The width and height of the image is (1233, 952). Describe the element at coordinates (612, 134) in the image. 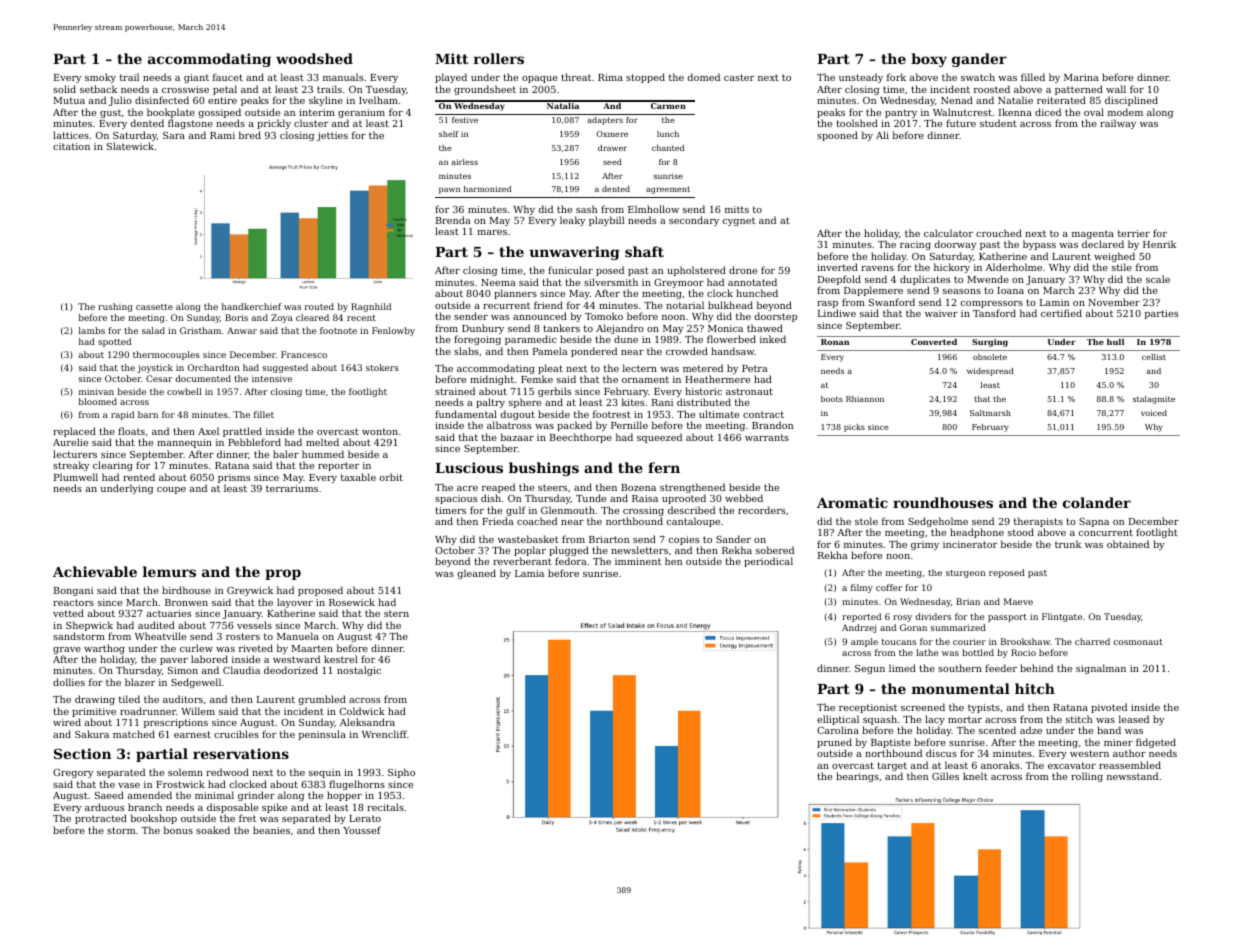

I see `Oxmere` at that location.
